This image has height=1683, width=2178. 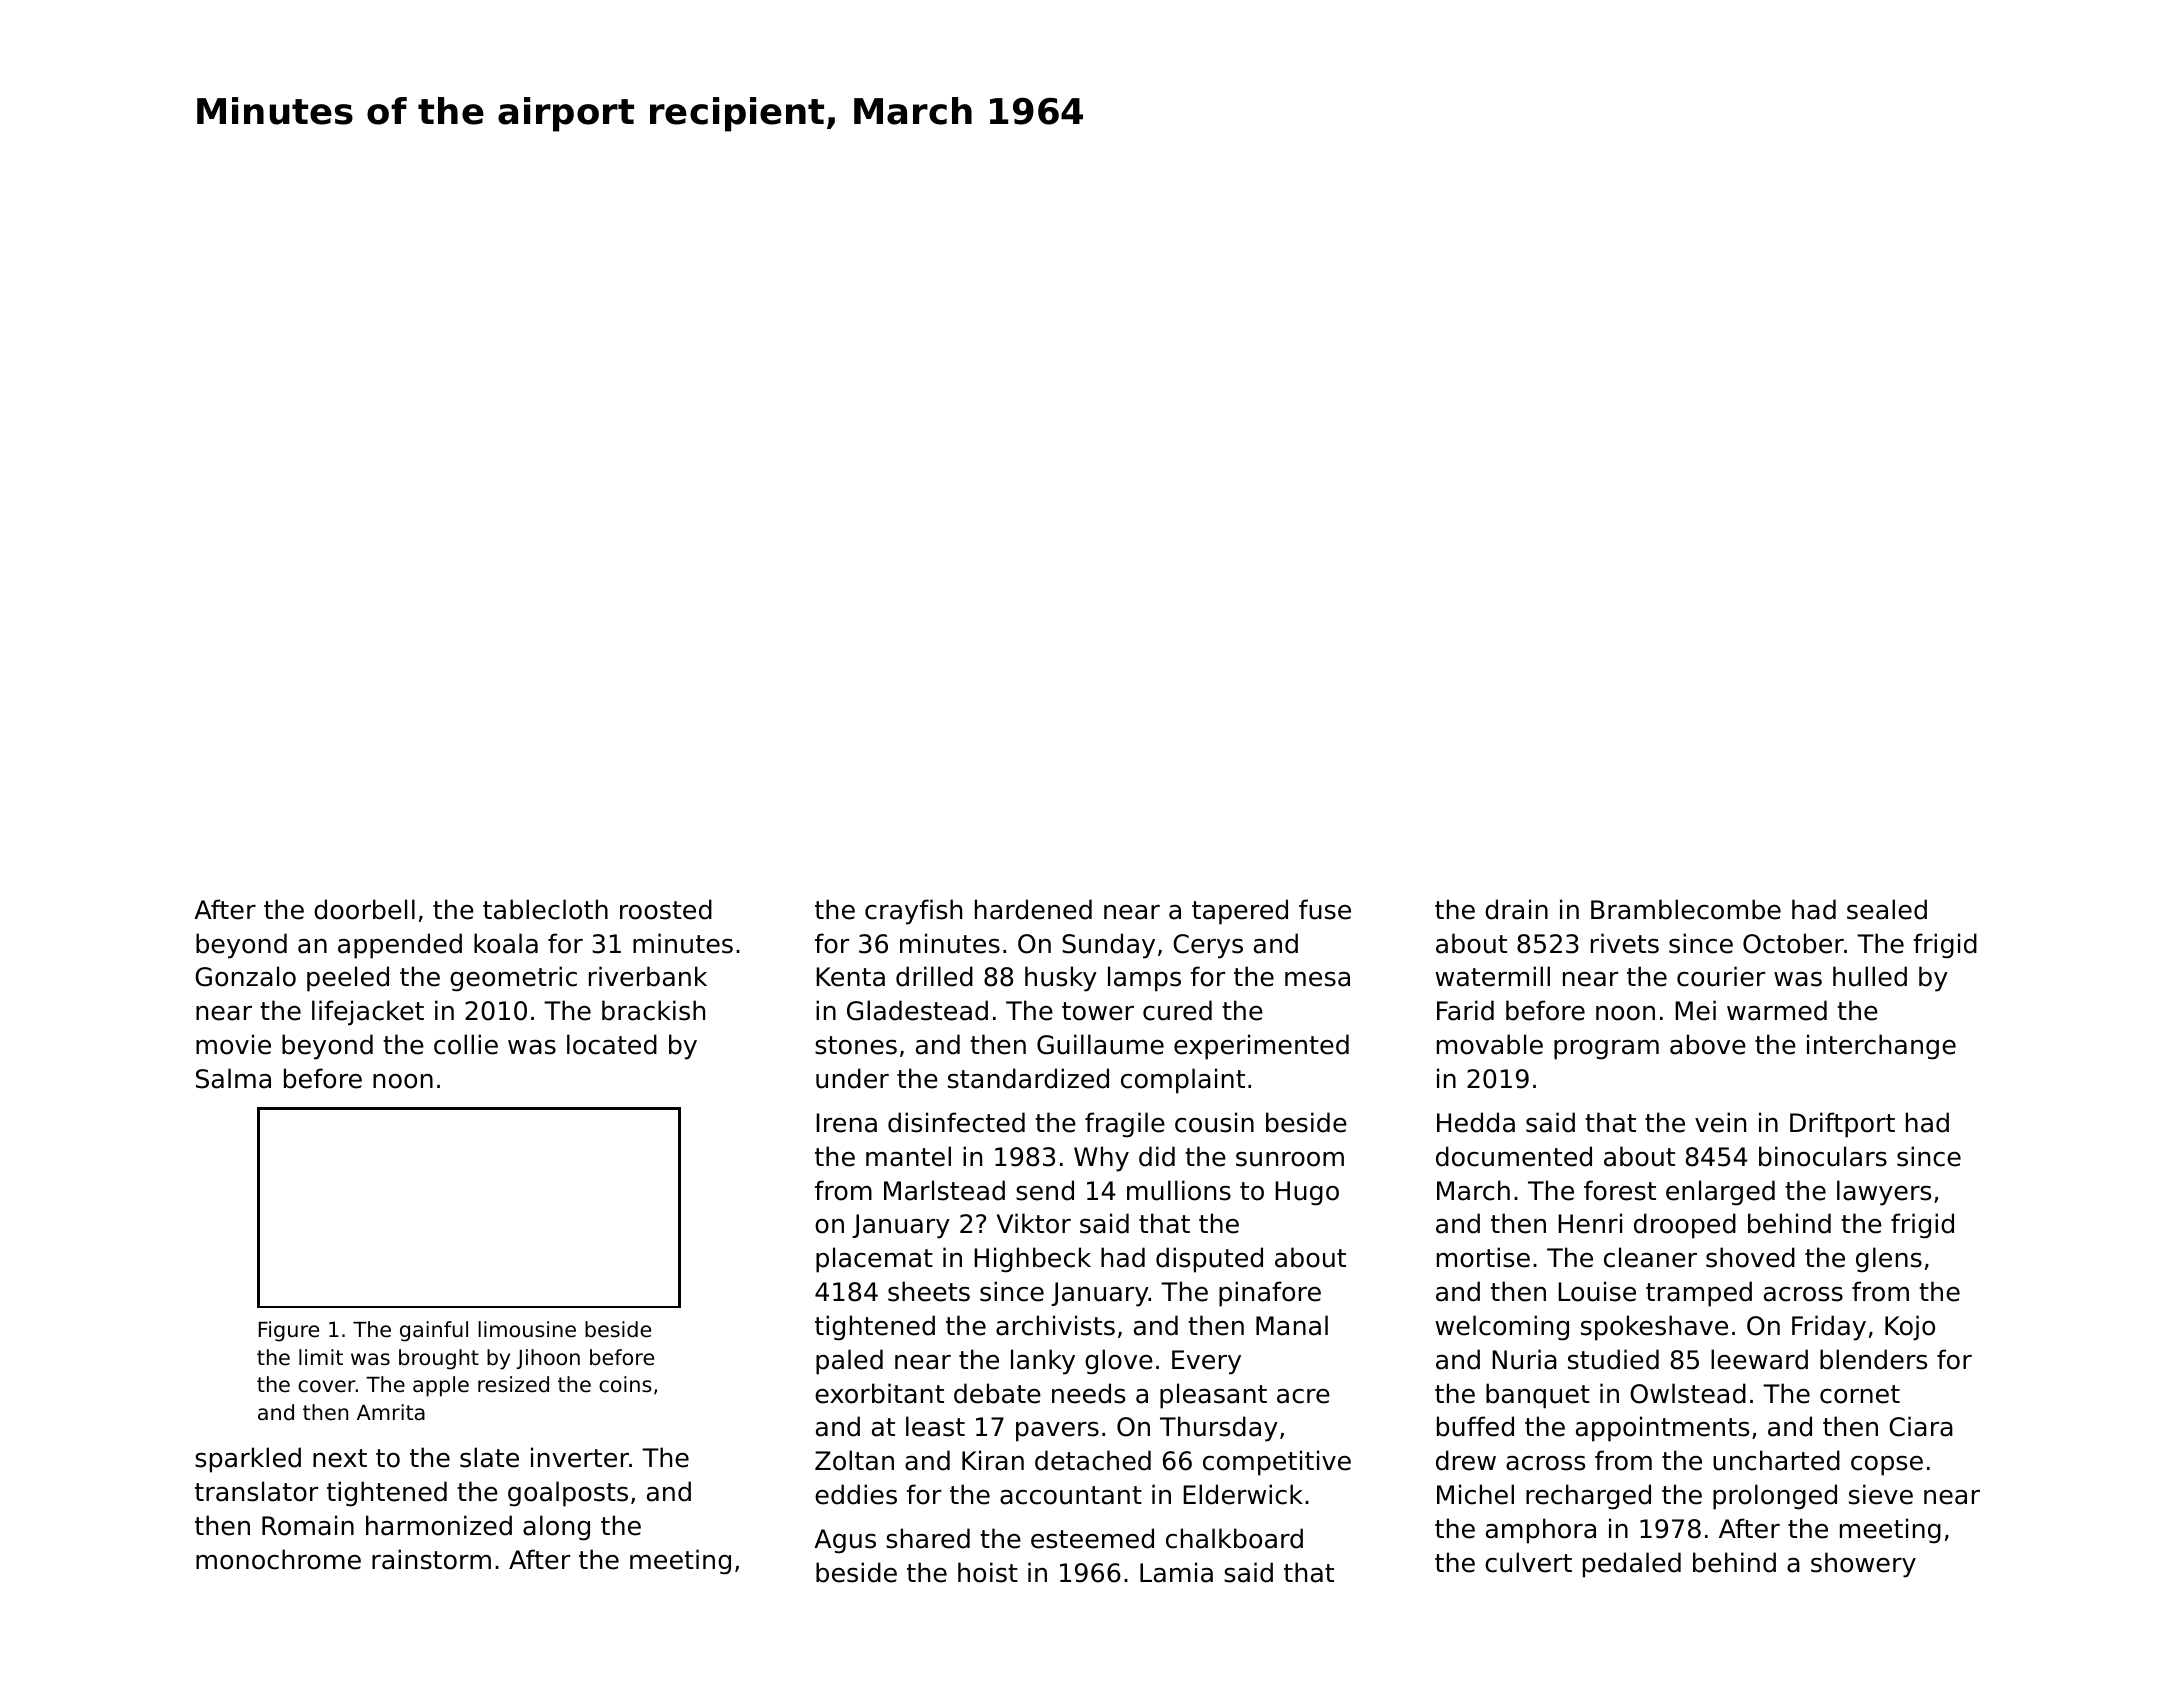 I want to click on limit, so click(x=321, y=1357).
